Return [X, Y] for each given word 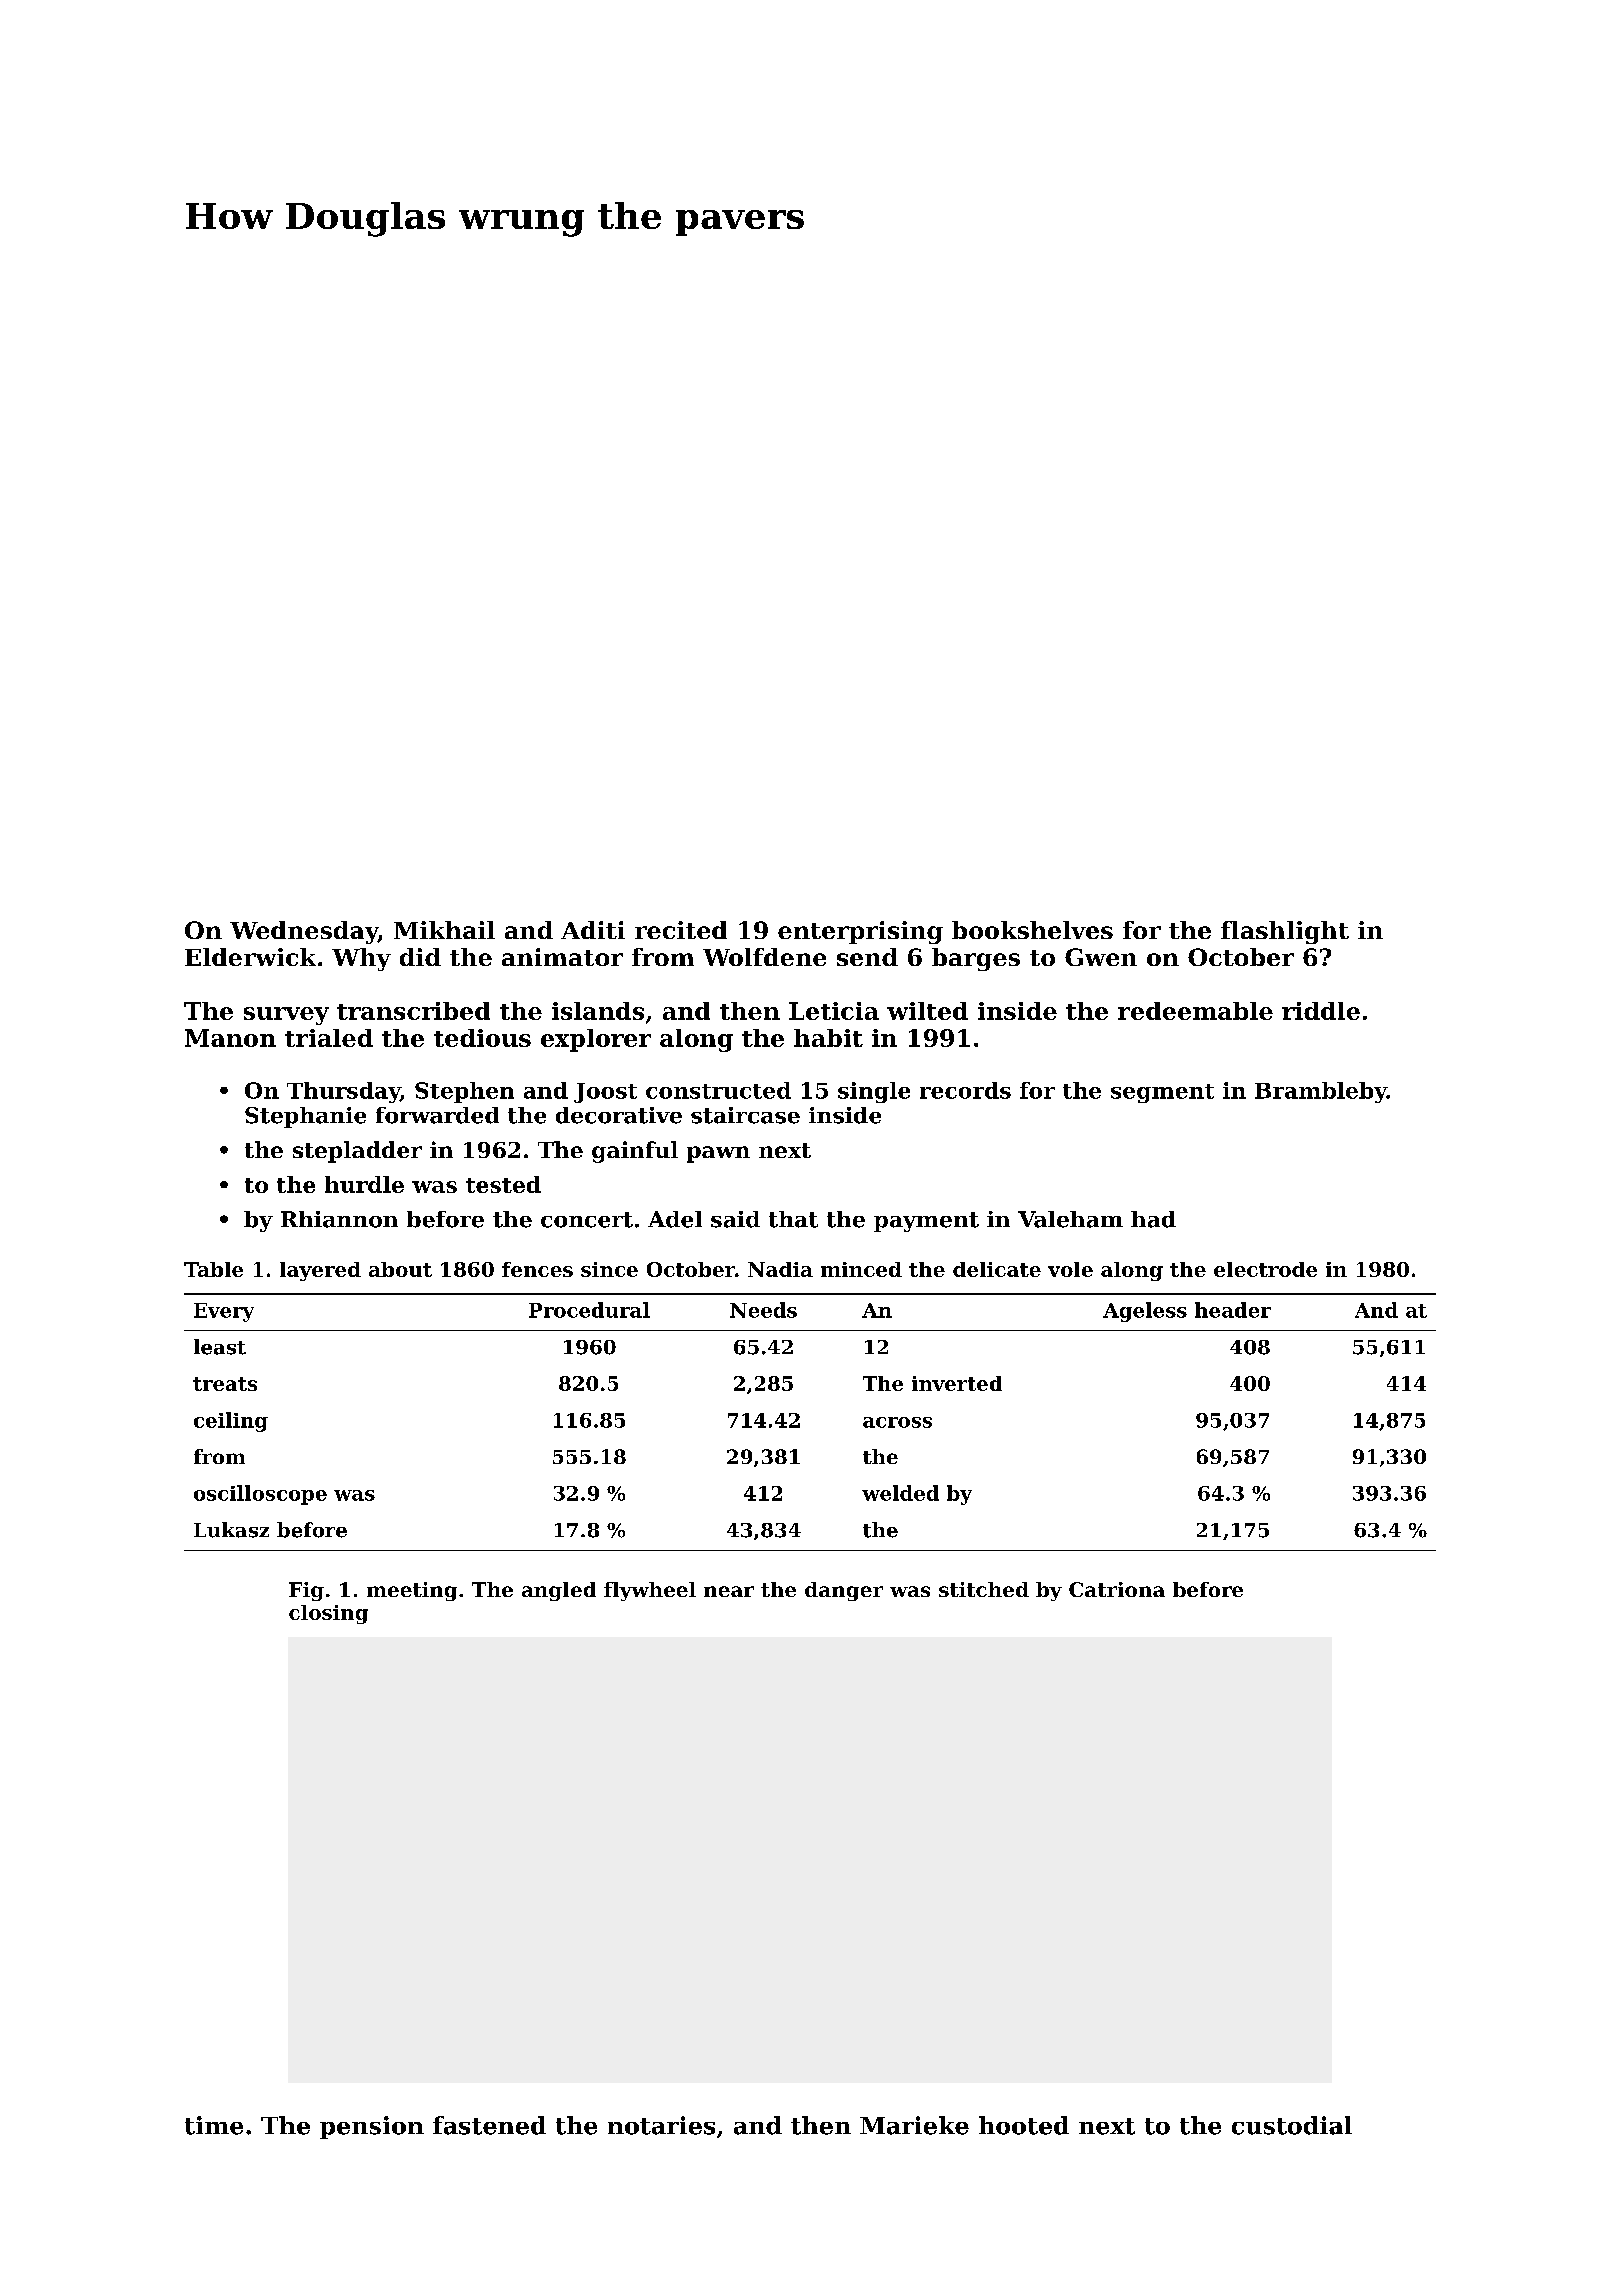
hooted [1024, 2125]
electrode [1265, 1269]
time [214, 2125]
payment [926, 1222]
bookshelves [1032, 930]
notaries [661, 2125]
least [220, 1347]
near [729, 1591]
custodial [1292, 2125]
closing [328, 1614]
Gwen [1101, 957]
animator [562, 957]
